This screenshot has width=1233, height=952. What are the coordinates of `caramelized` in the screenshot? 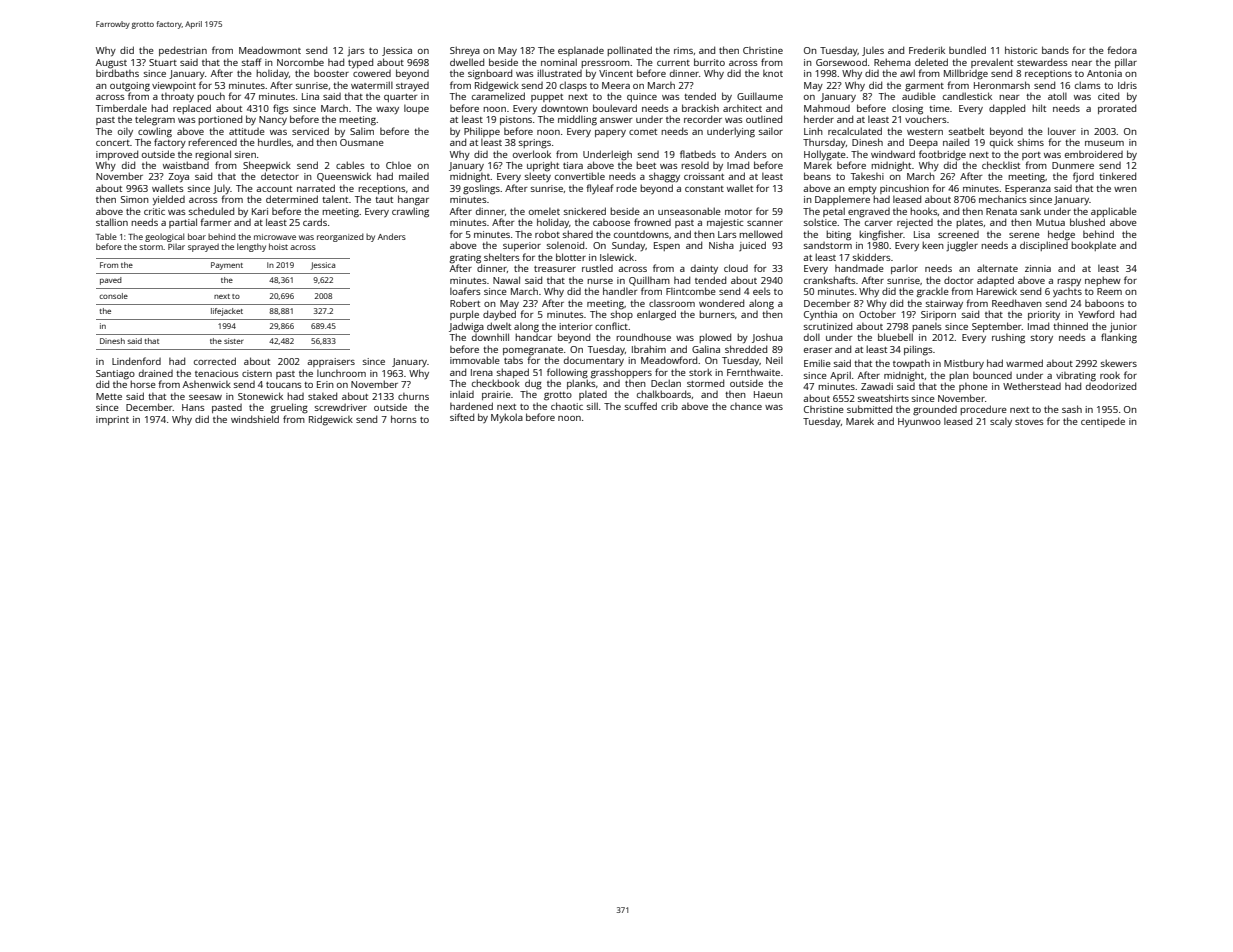 It's located at (498, 96).
